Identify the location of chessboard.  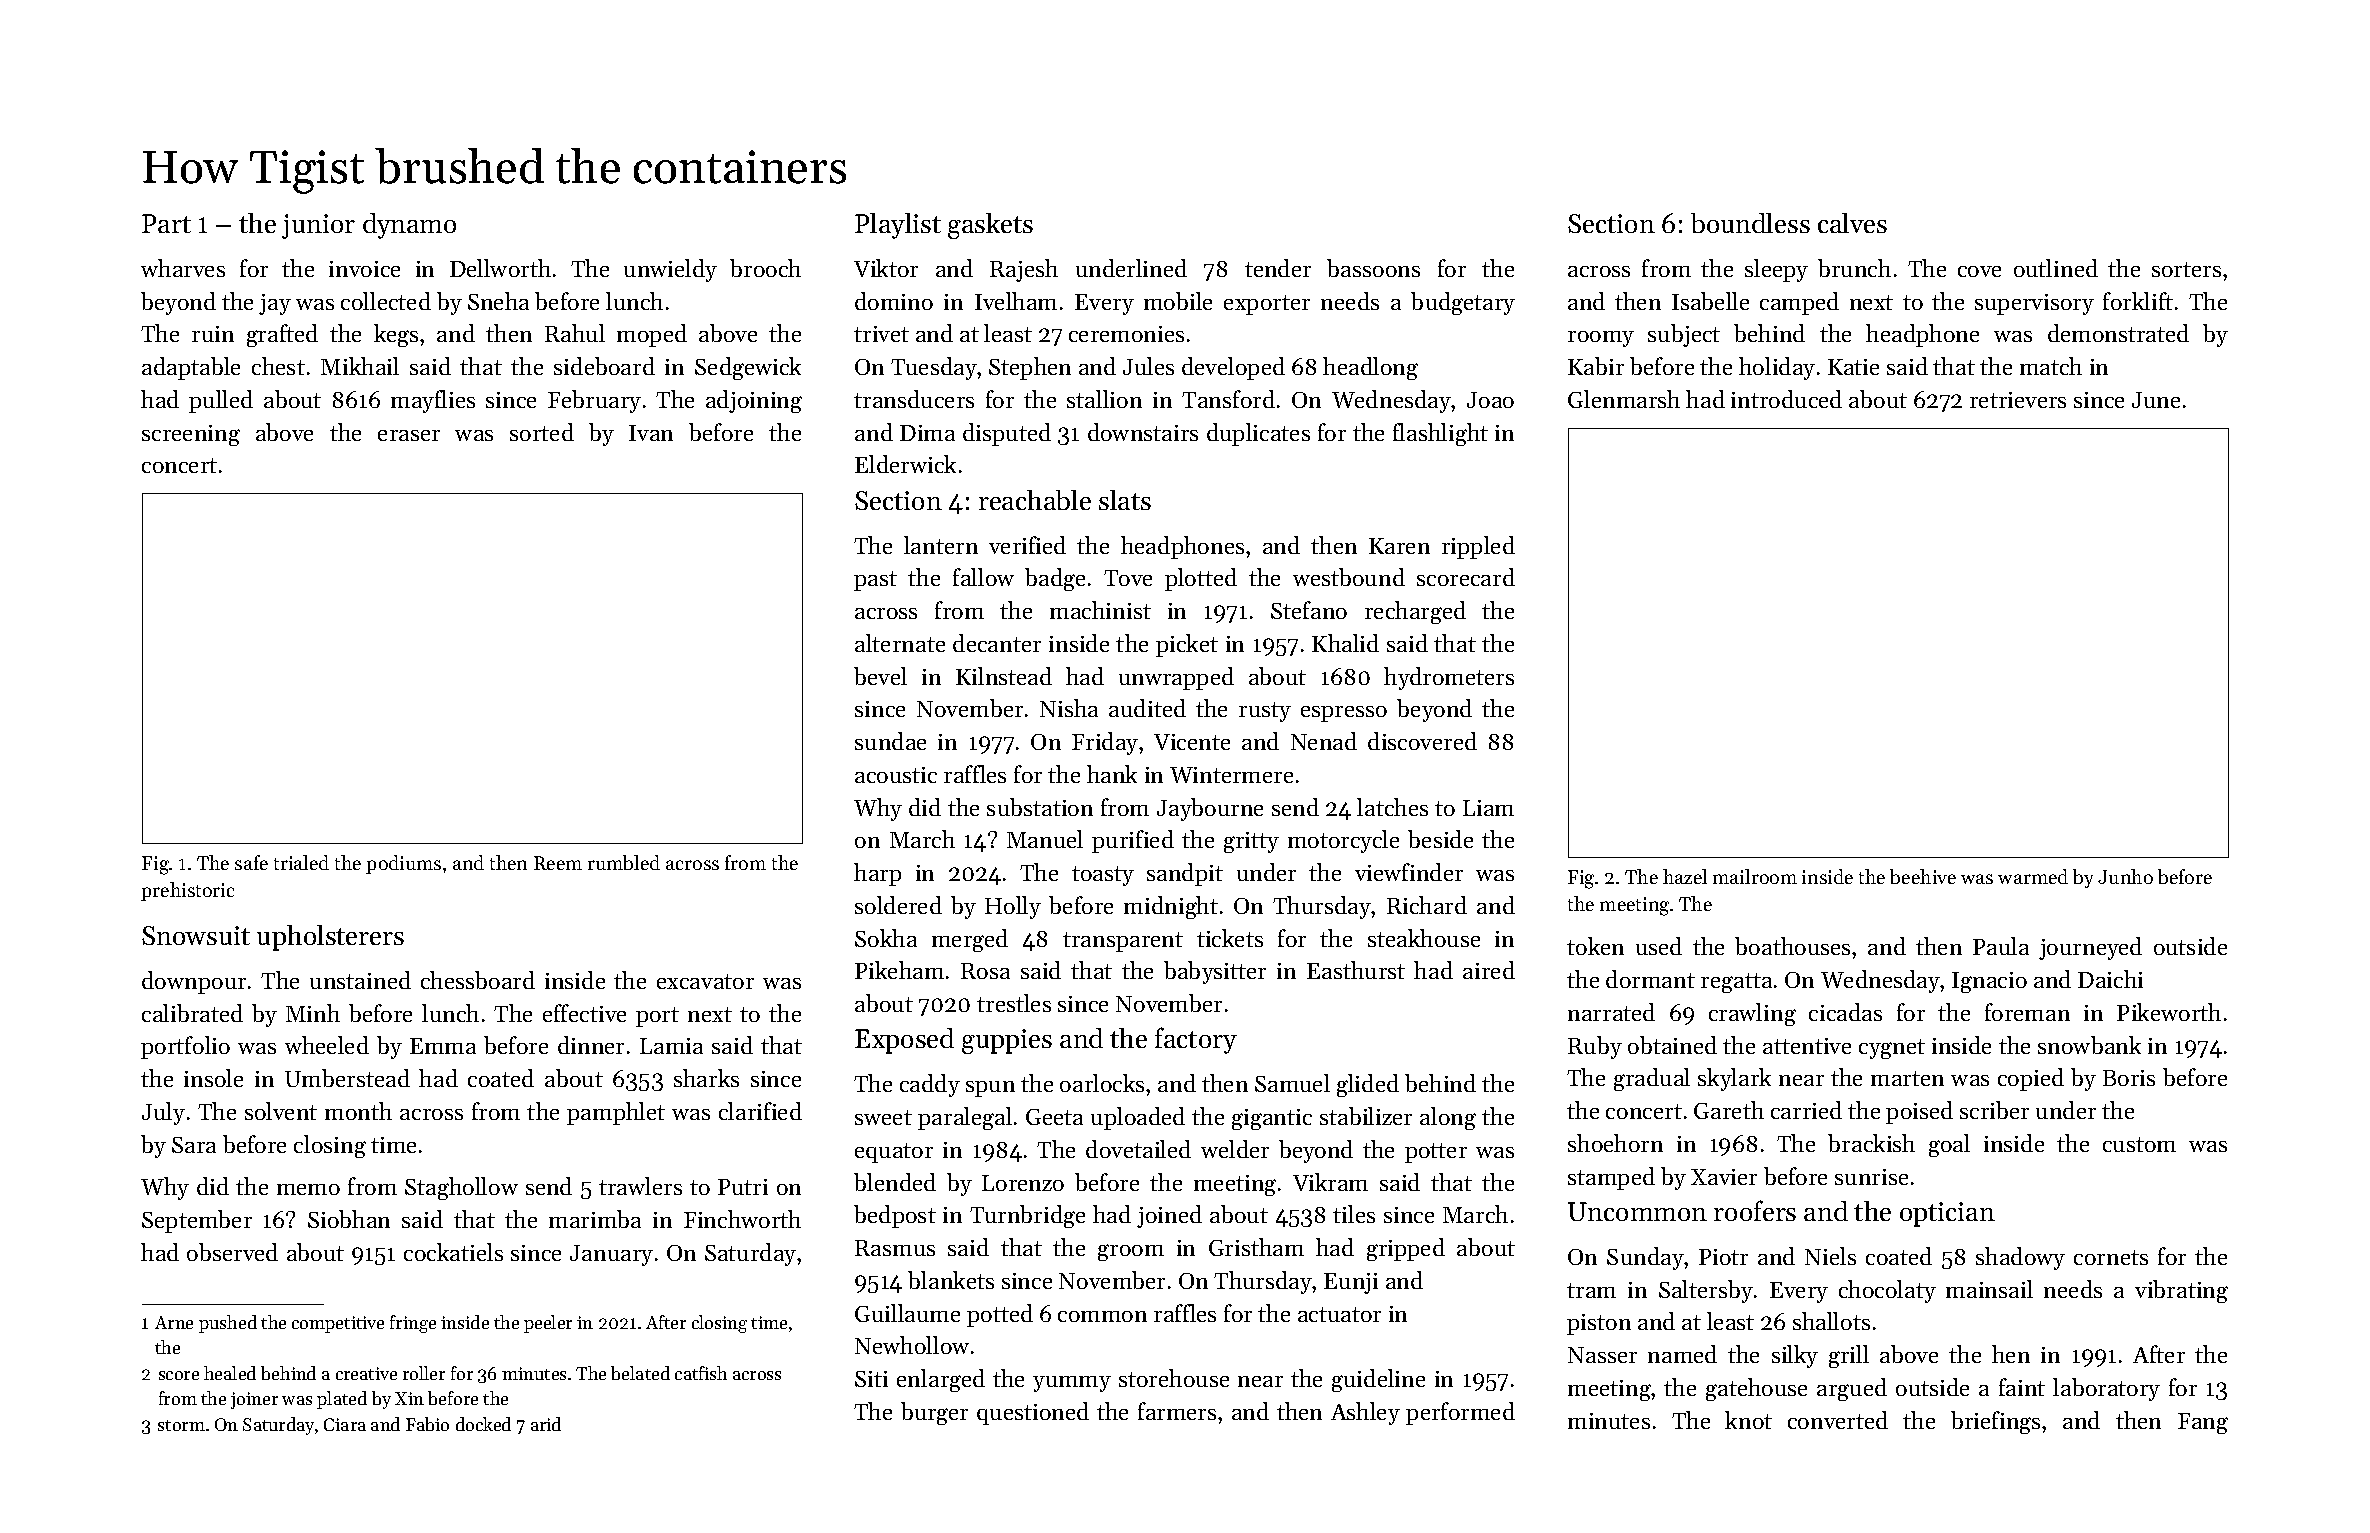
(478, 980).
